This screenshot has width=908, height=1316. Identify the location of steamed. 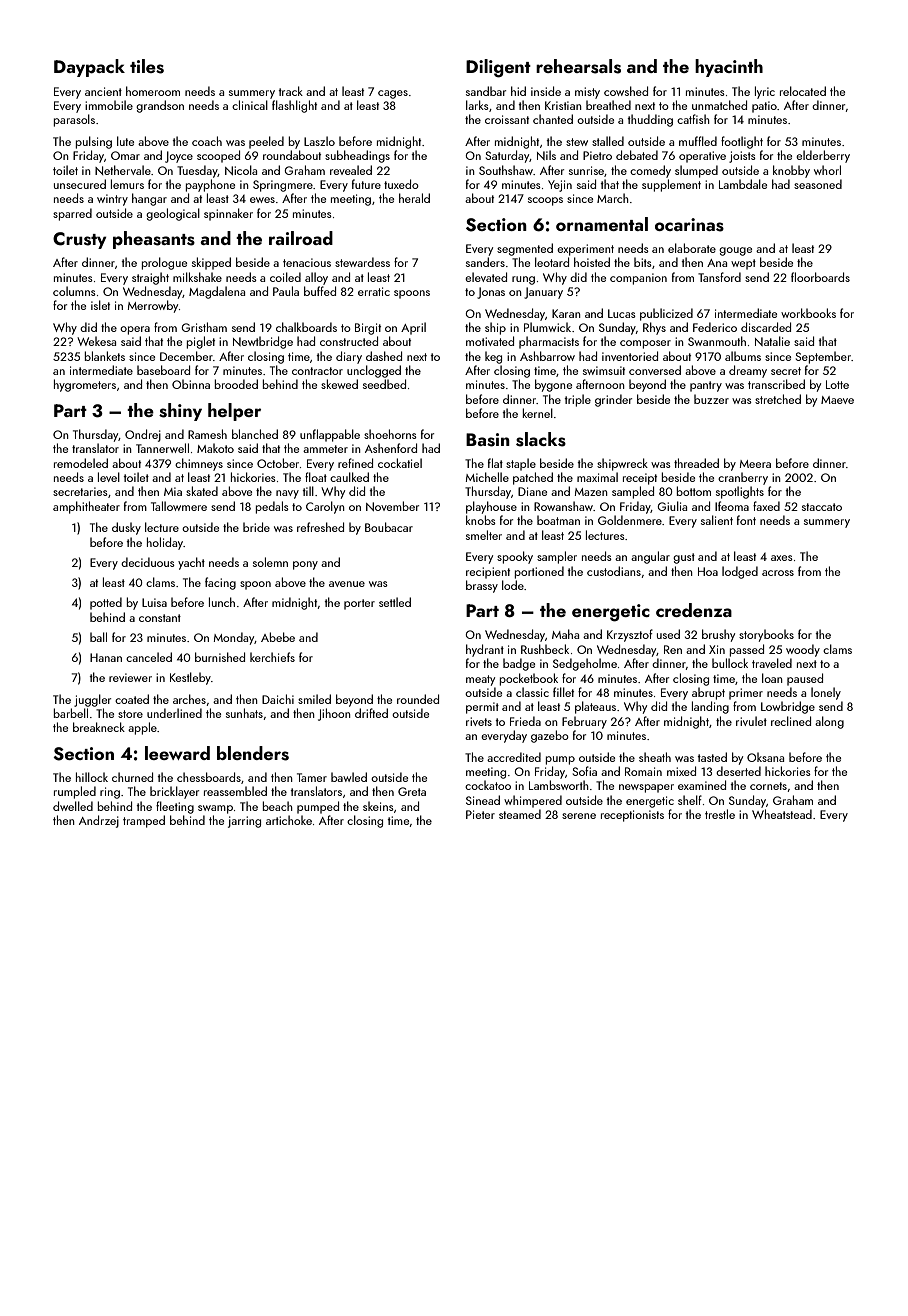
(520, 814).
